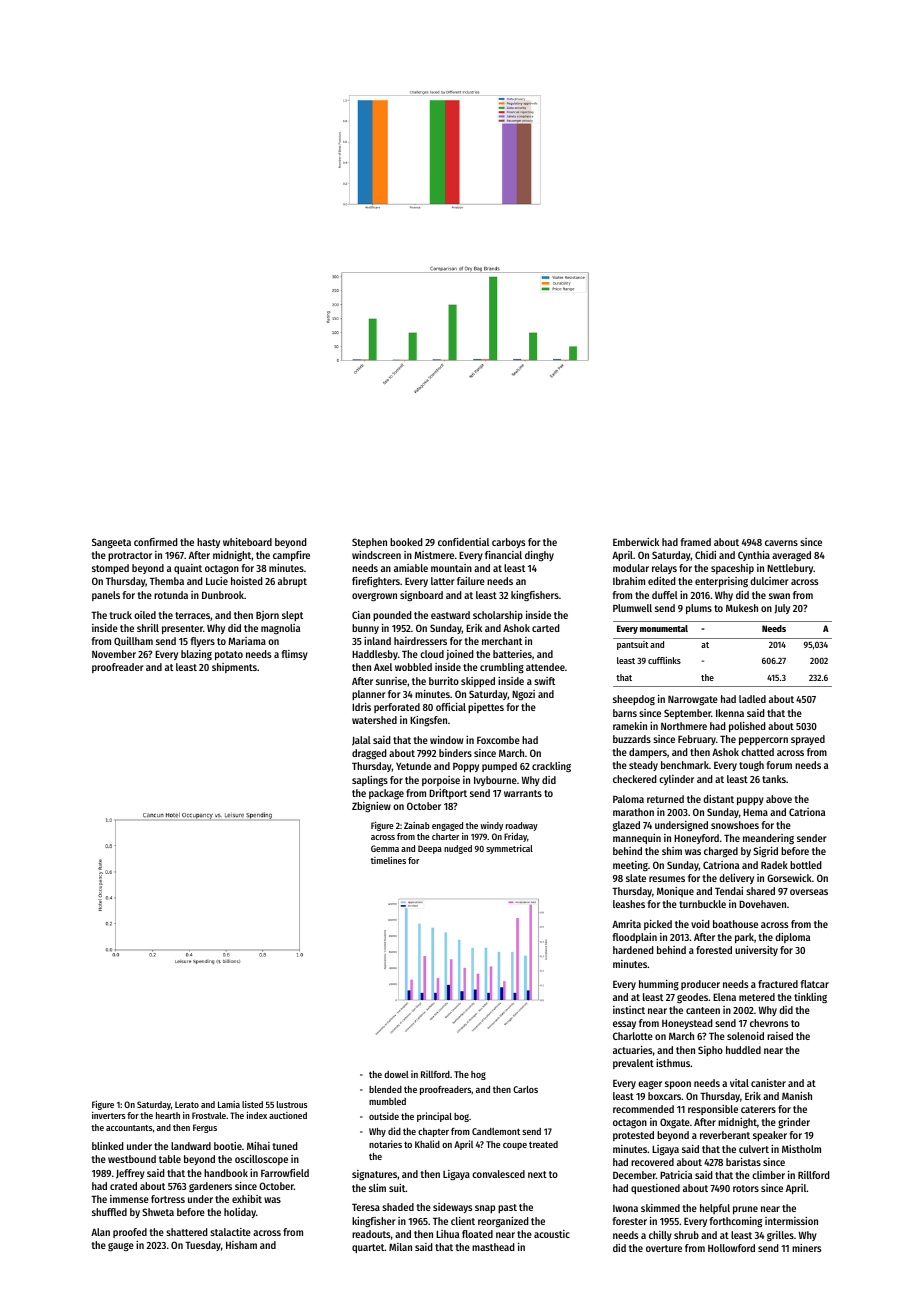  I want to click on proofed, so click(130, 1233).
